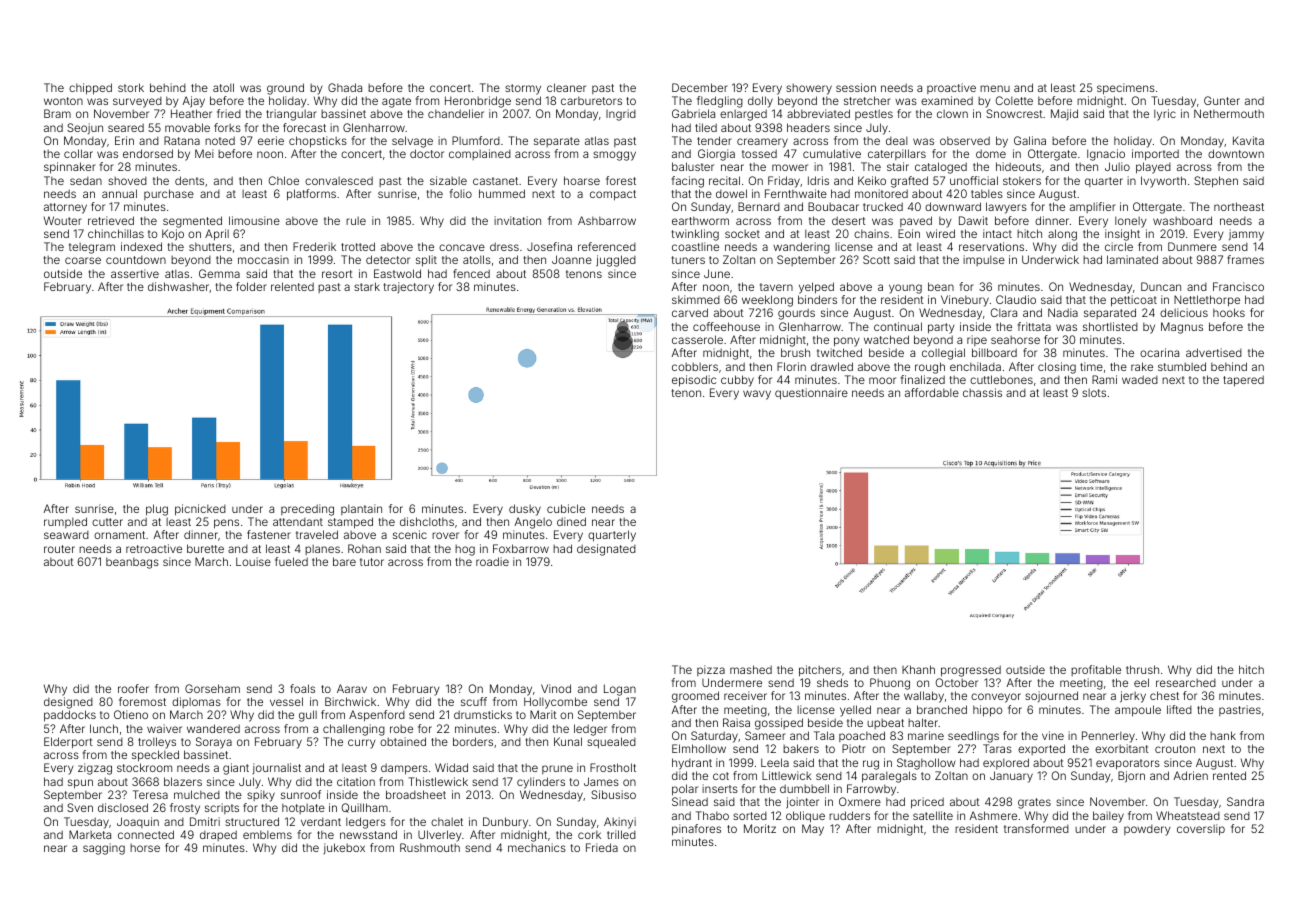 The width and height of the page is (1308, 924). What do you see at coordinates (525, 510) in the page?
I see `dusky` at bounding box center [525, 510].
